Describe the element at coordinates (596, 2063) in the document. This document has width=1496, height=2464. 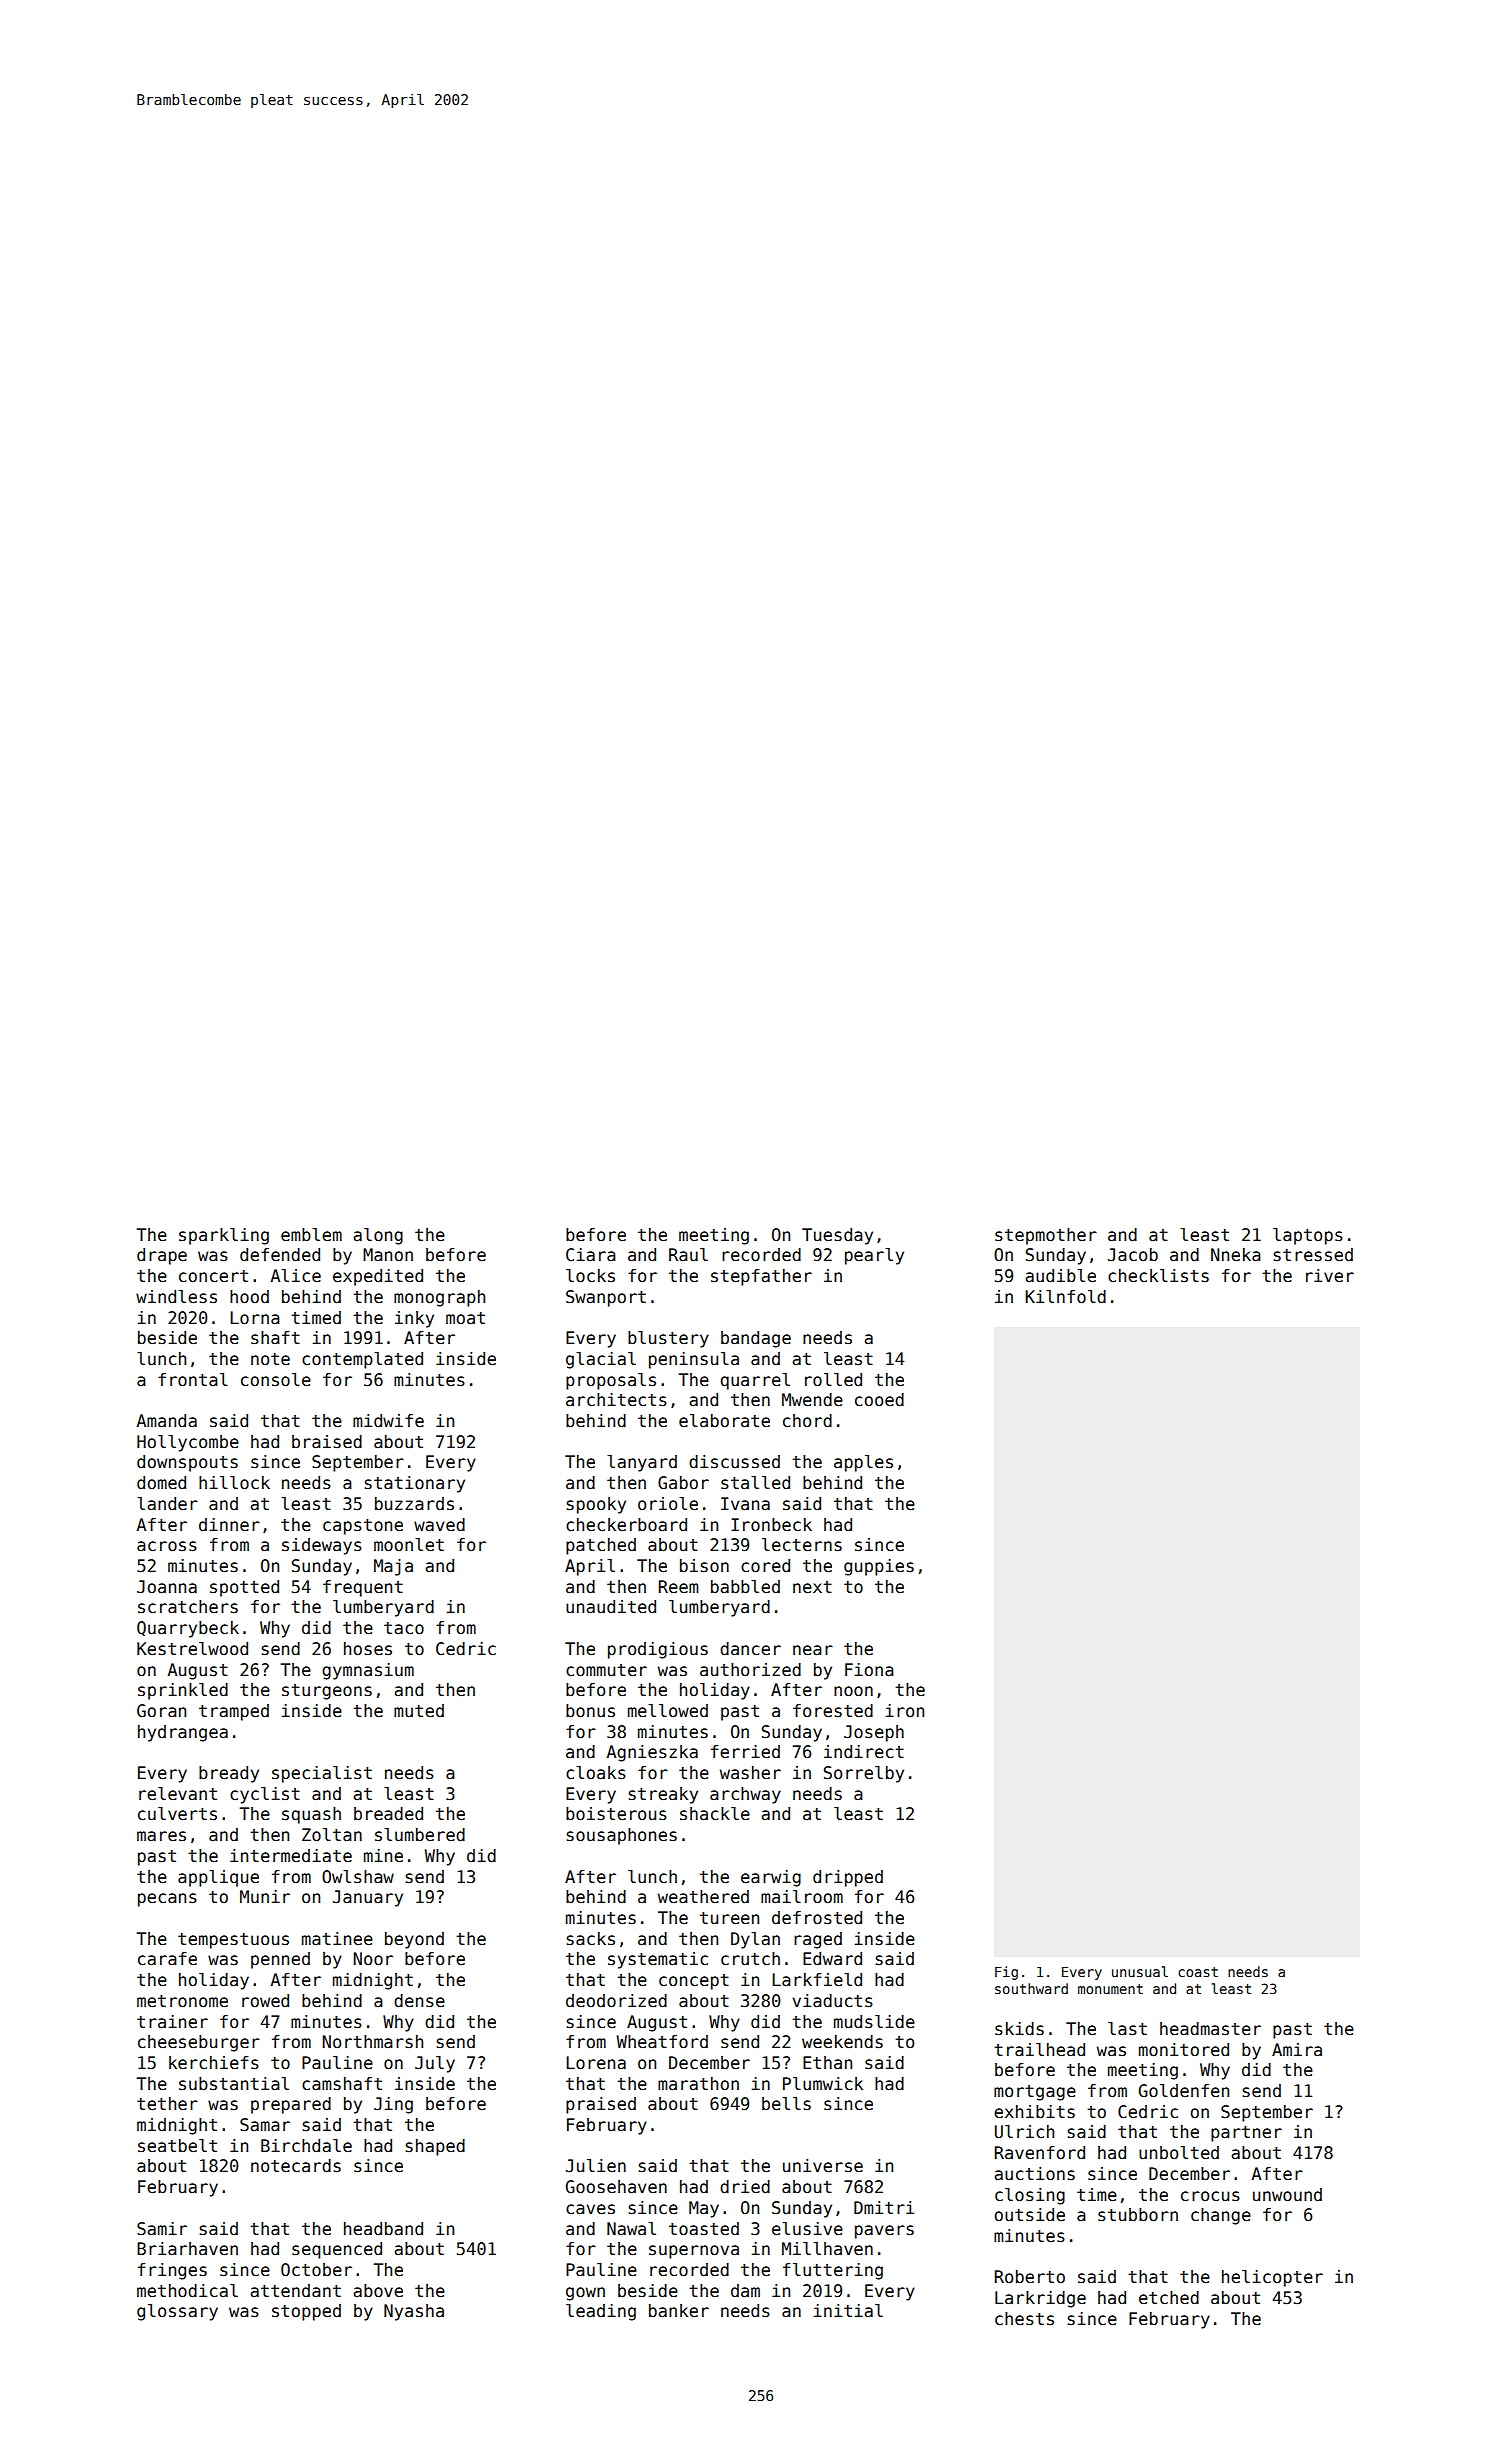
I see `Lorena` at that location.
